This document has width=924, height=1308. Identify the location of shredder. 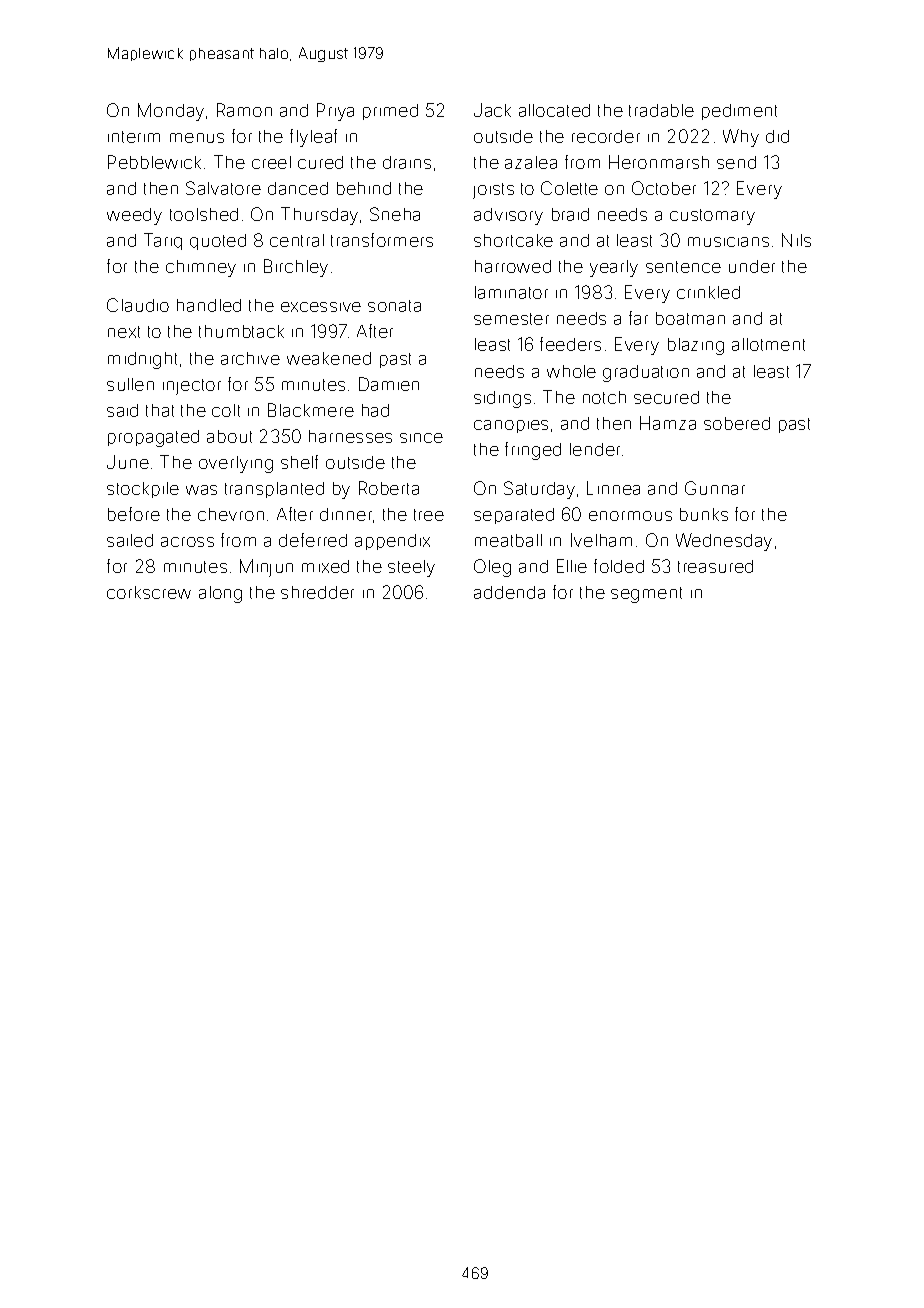
(317, 592).
